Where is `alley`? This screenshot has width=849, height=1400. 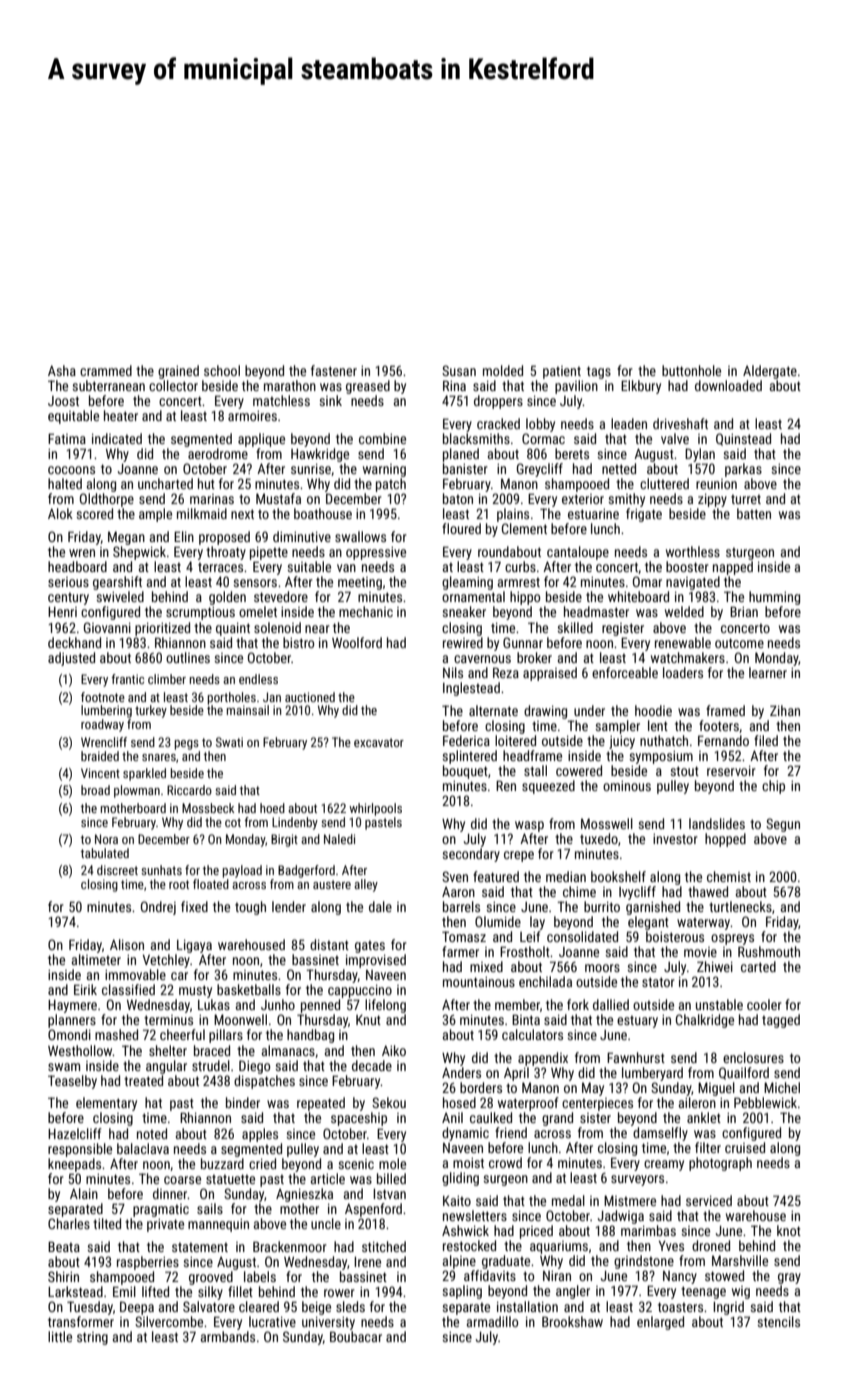
alley is located at coordinates (366, 885).
